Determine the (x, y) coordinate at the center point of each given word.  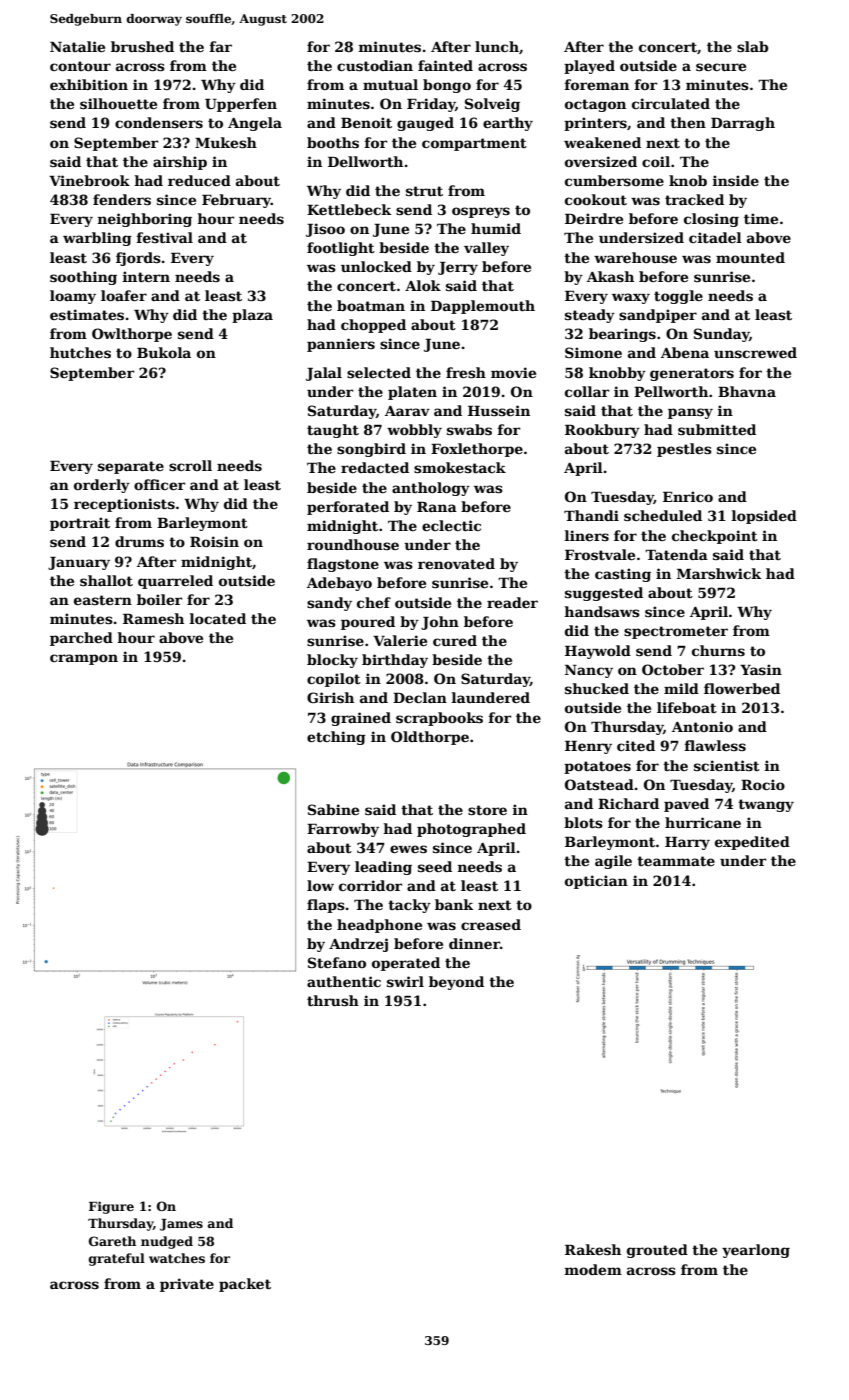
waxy (631, 298)
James (181, 1225)
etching (336, 738)
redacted (375, 467)
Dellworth (365, 161)
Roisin (214, 541)
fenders (122, 199)
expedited (752, 843)
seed (435, 866)
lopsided (764, 517)
